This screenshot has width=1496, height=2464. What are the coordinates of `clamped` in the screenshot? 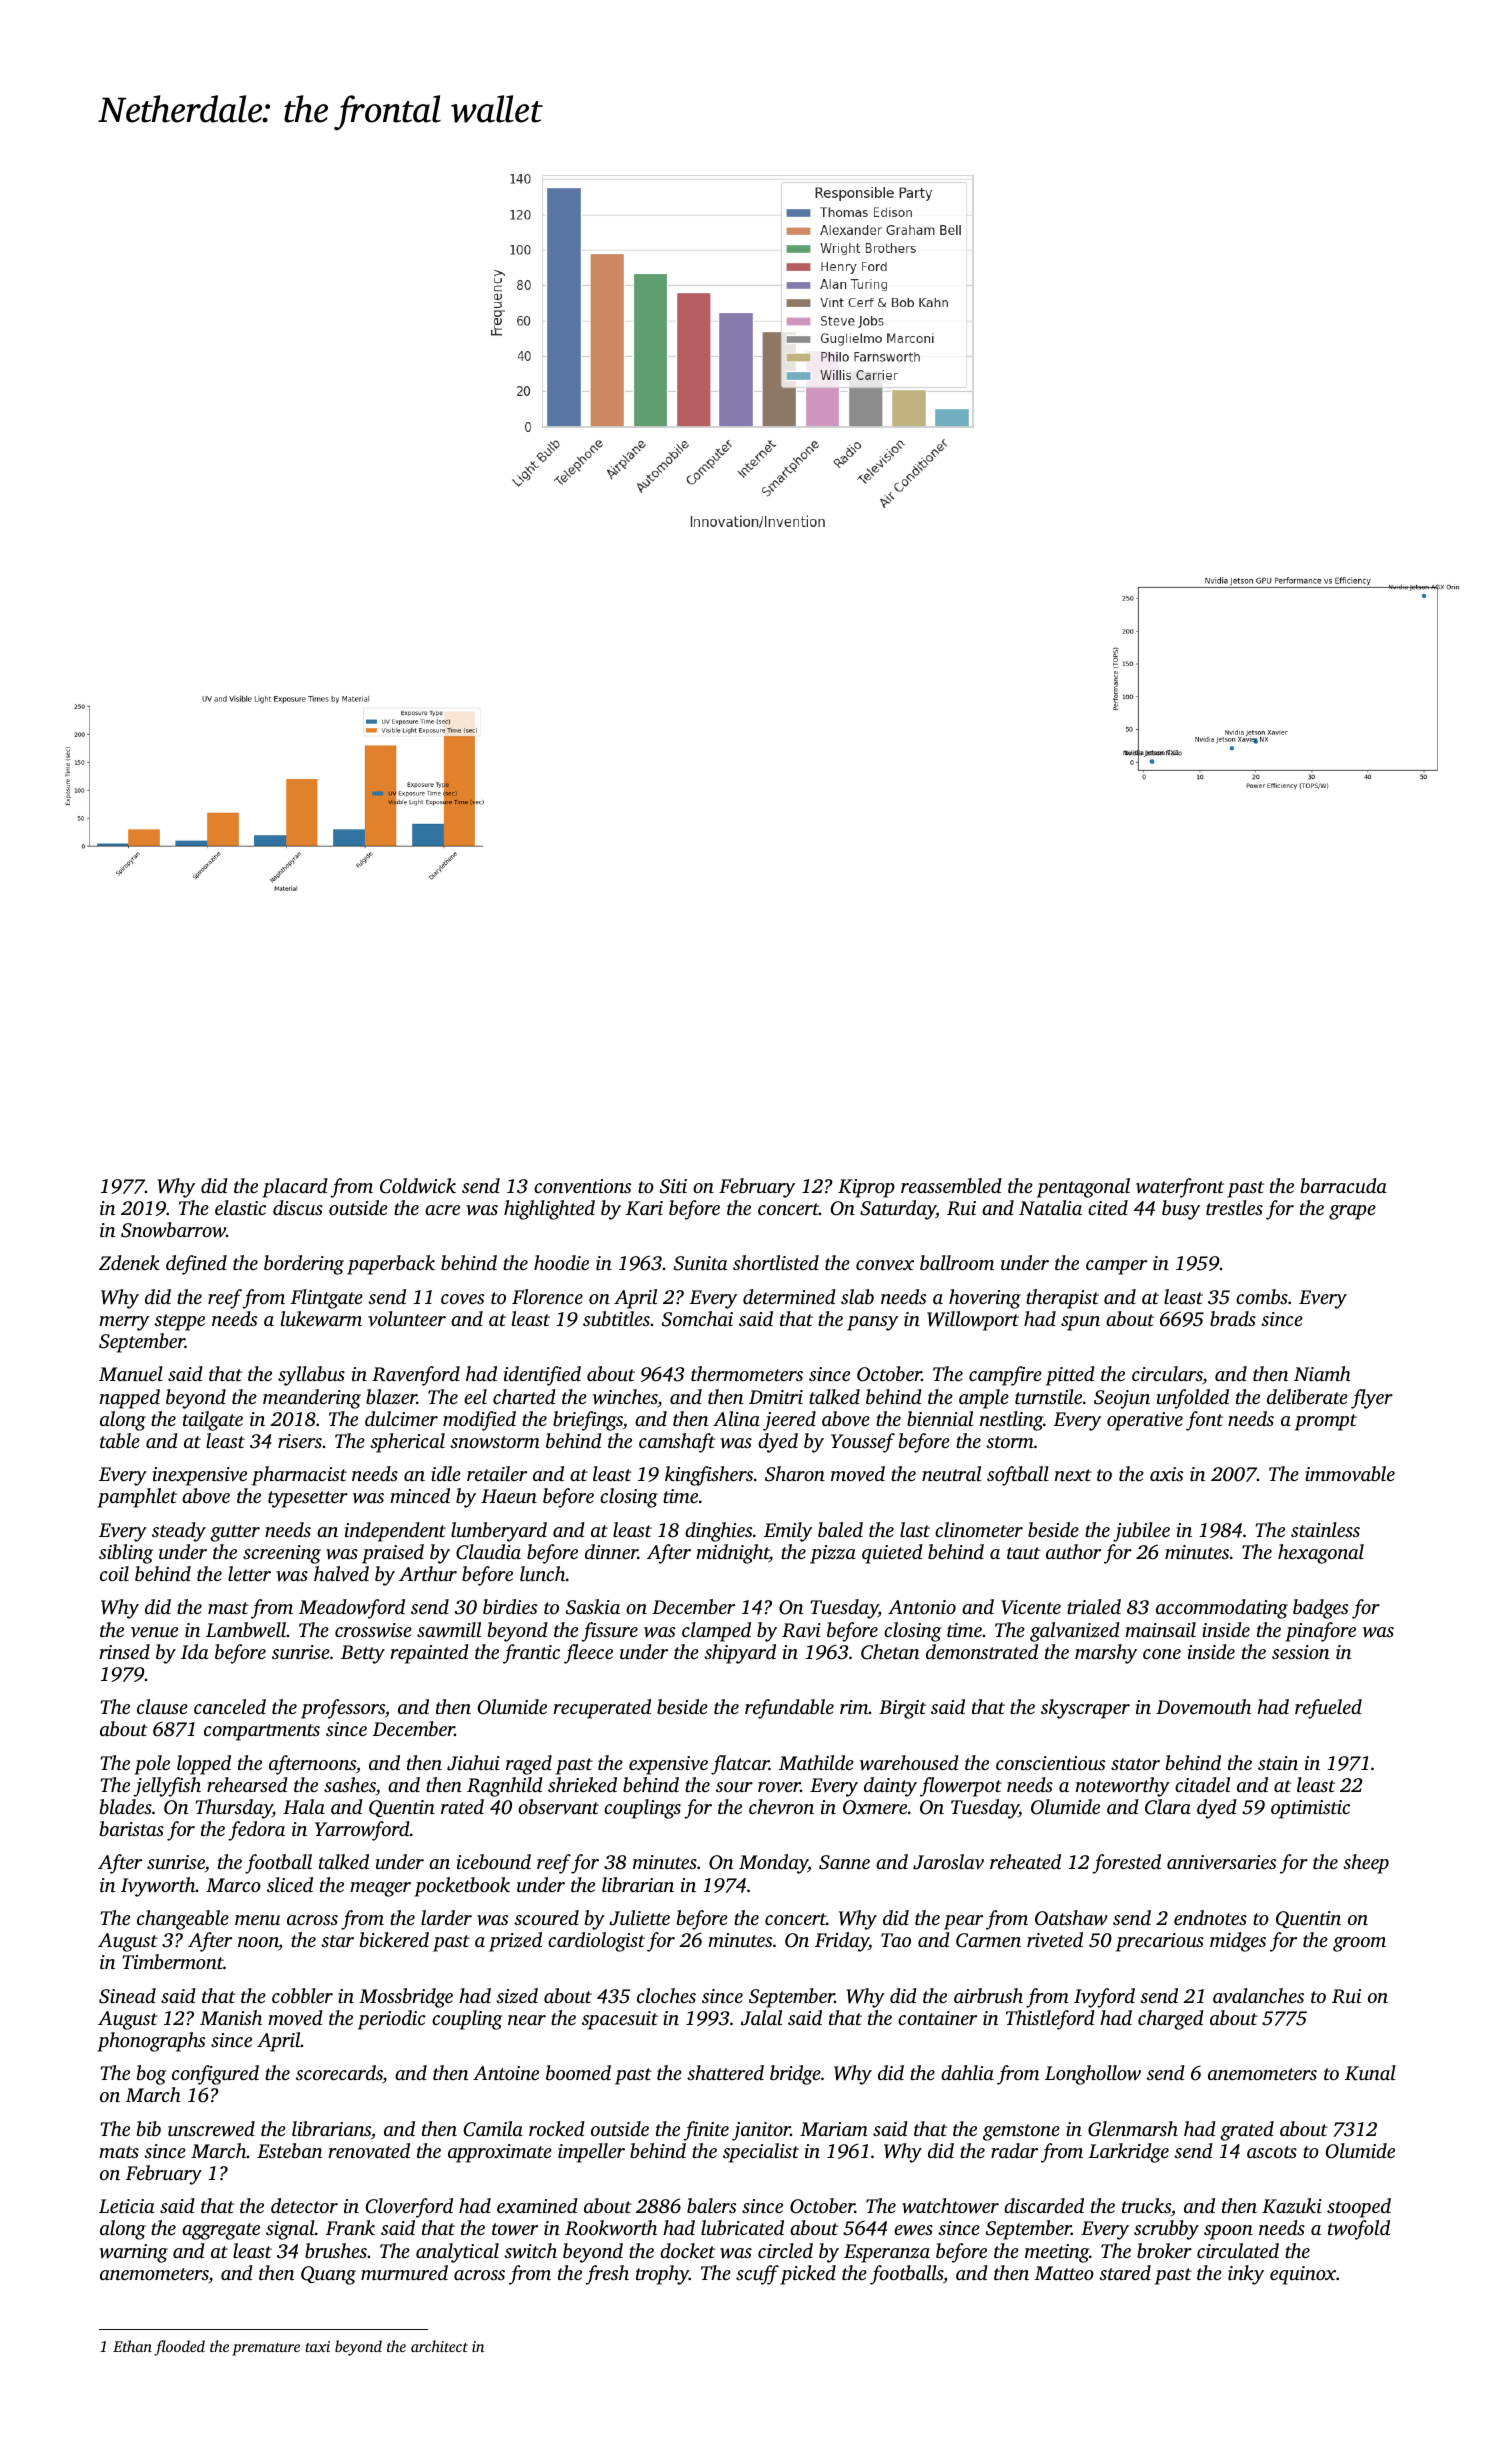 It's located at (716, 1632).
